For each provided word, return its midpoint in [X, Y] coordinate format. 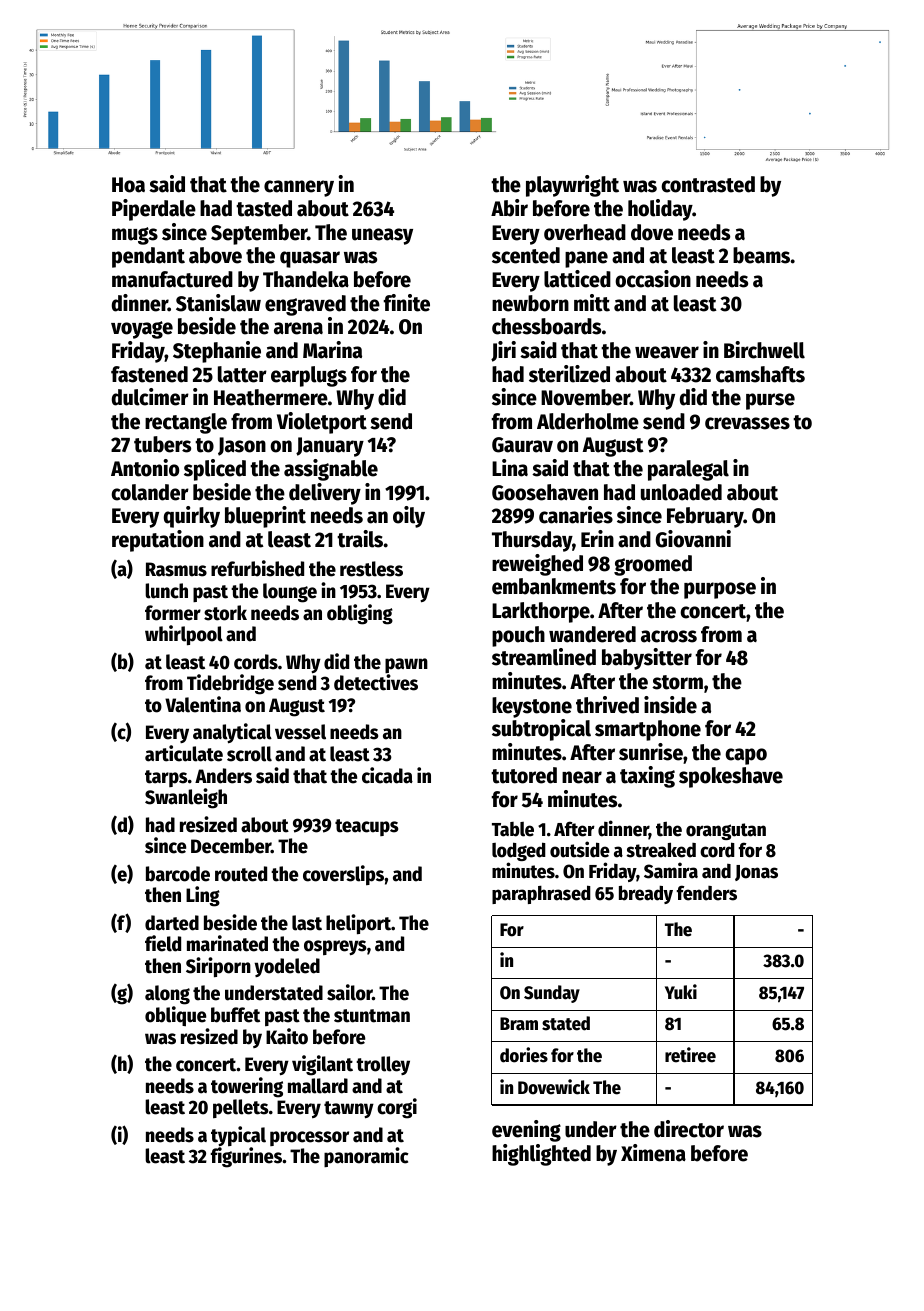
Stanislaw [218, 303]
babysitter [647, 659]
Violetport [322, 423]
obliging [360, 614]
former [173, 613]
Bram [519, 1024]
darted [172, 923]
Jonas [756, 873]
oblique [175, 1016]
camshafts [760, 374]
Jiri [503, 351]
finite [407, 303]
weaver [667, 352]
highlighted [541, 1155]
